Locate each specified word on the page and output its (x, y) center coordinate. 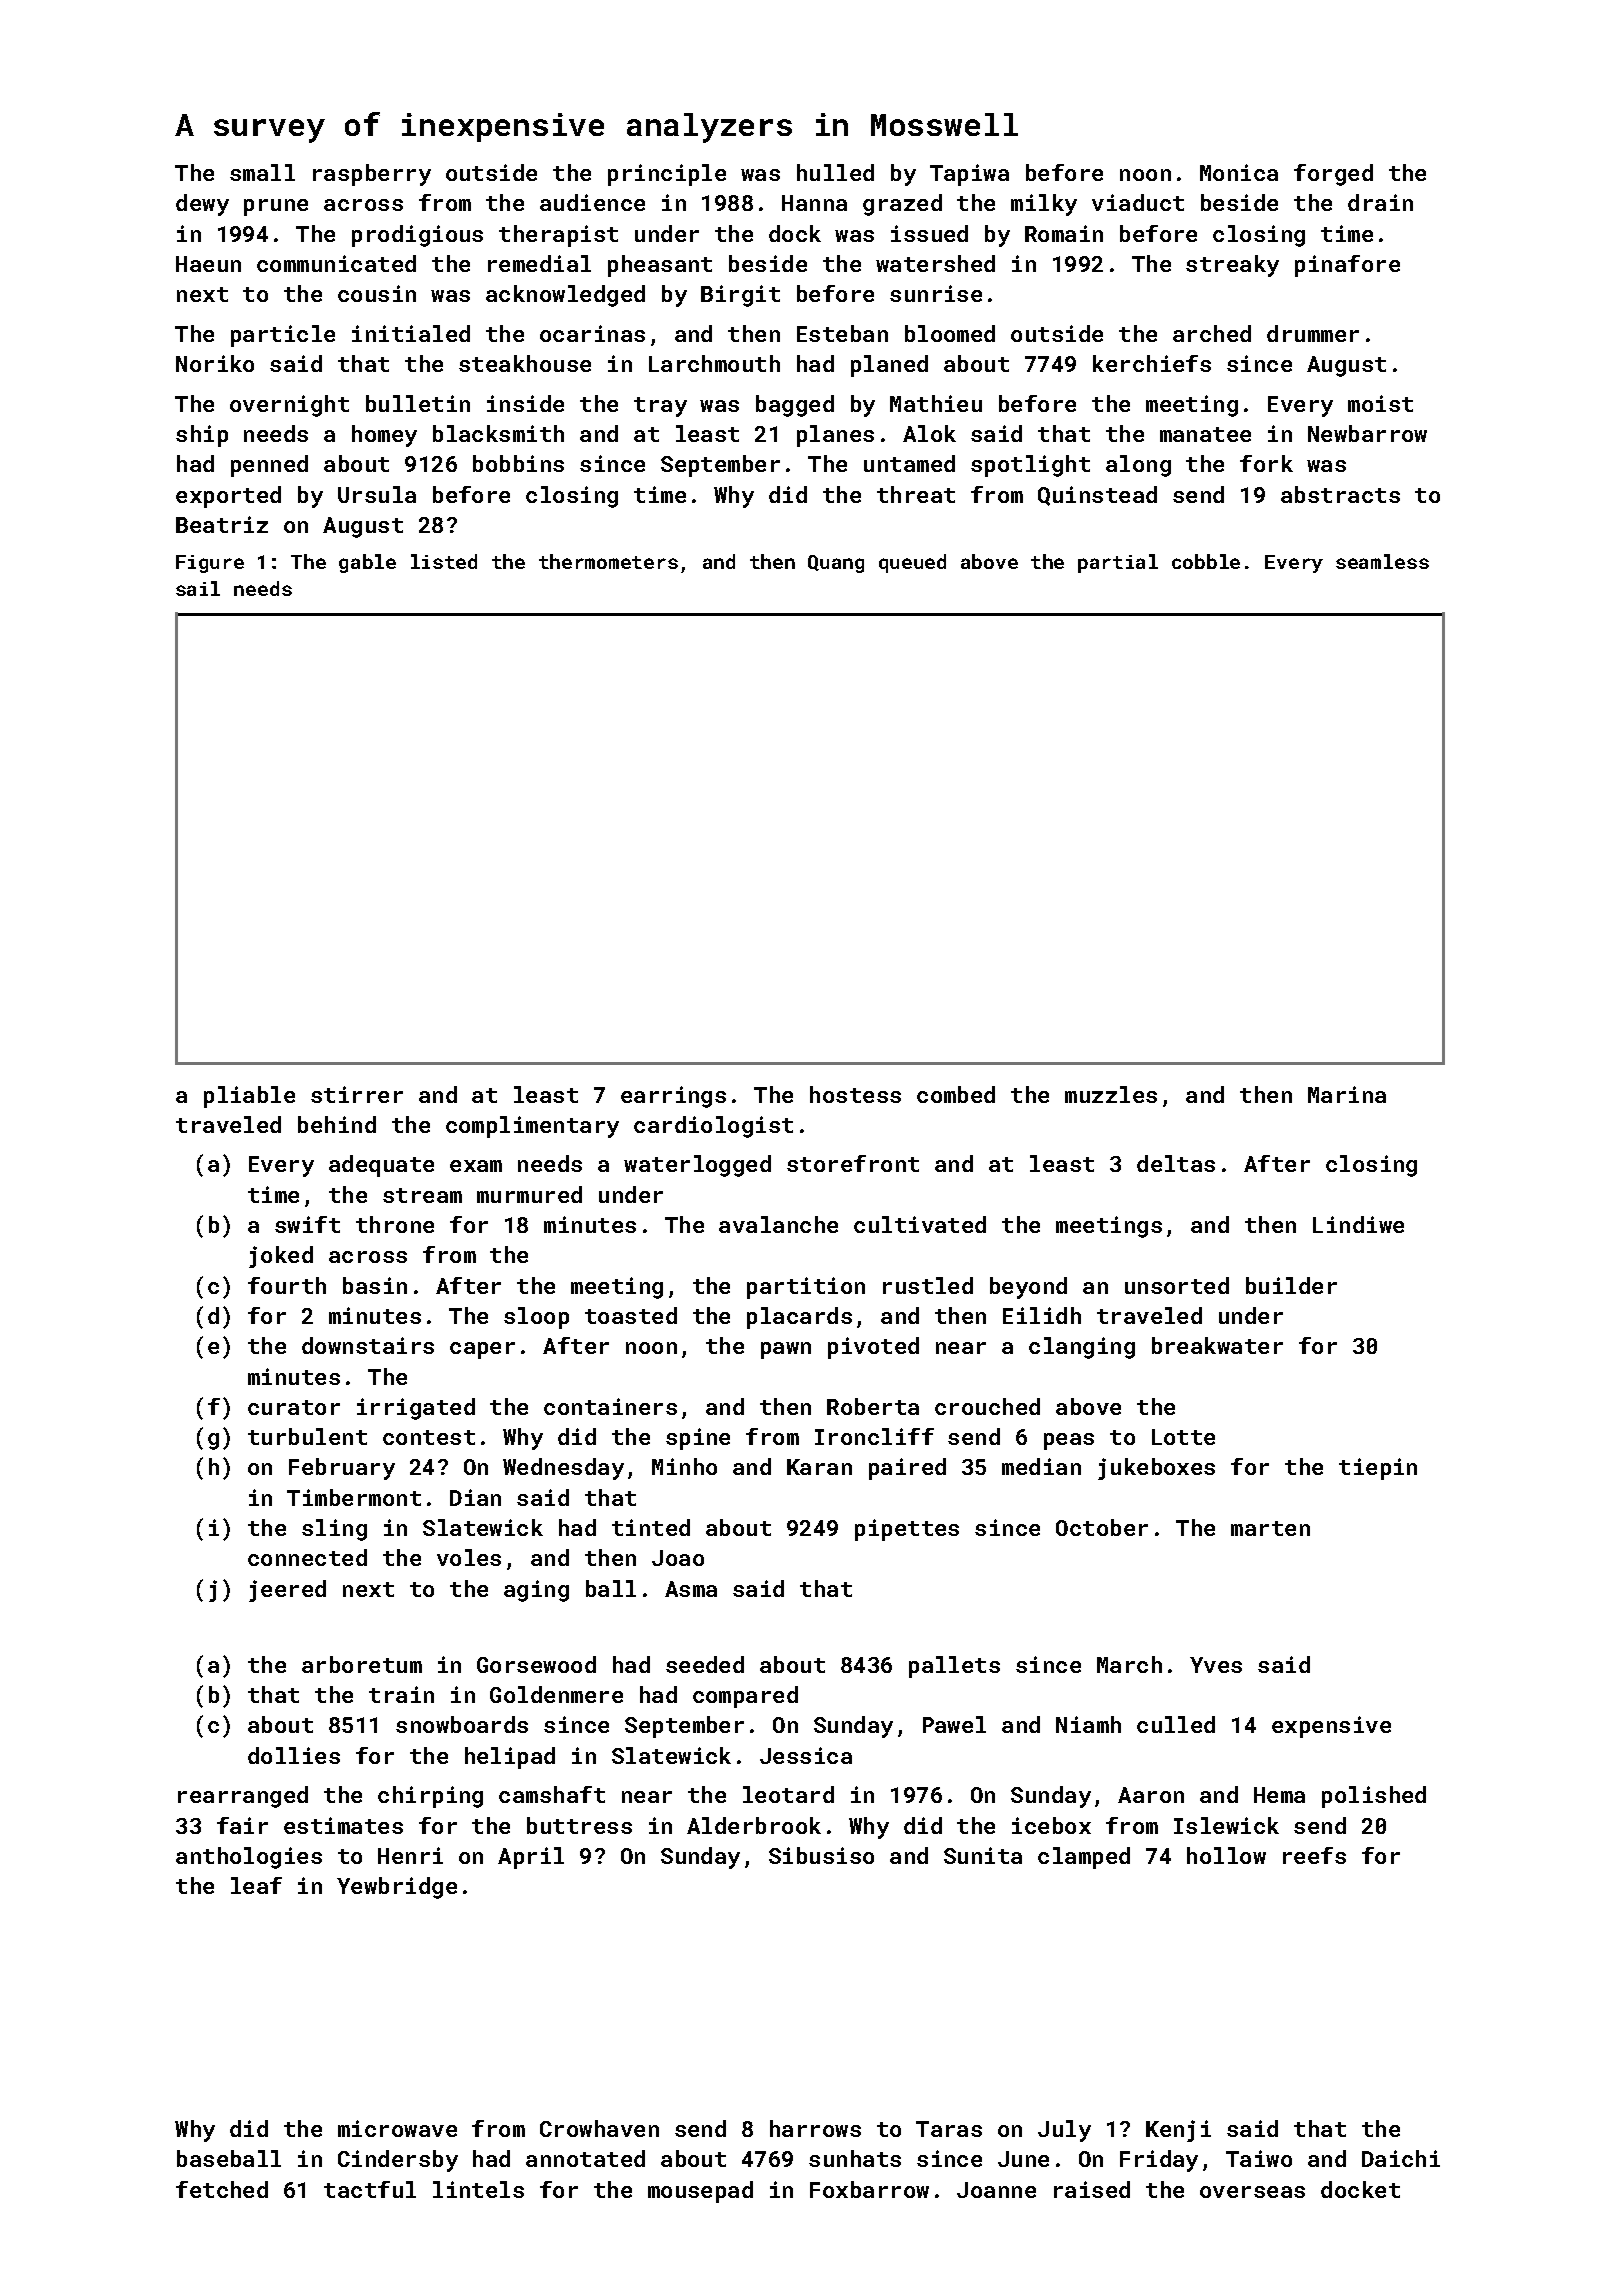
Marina (1347, 1094)
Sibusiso (821, 1855)
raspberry (372, 175)
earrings (673, 1097)
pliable (249, 1097)
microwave (397, 2128)
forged (1333, 175)
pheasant (660, 266)
